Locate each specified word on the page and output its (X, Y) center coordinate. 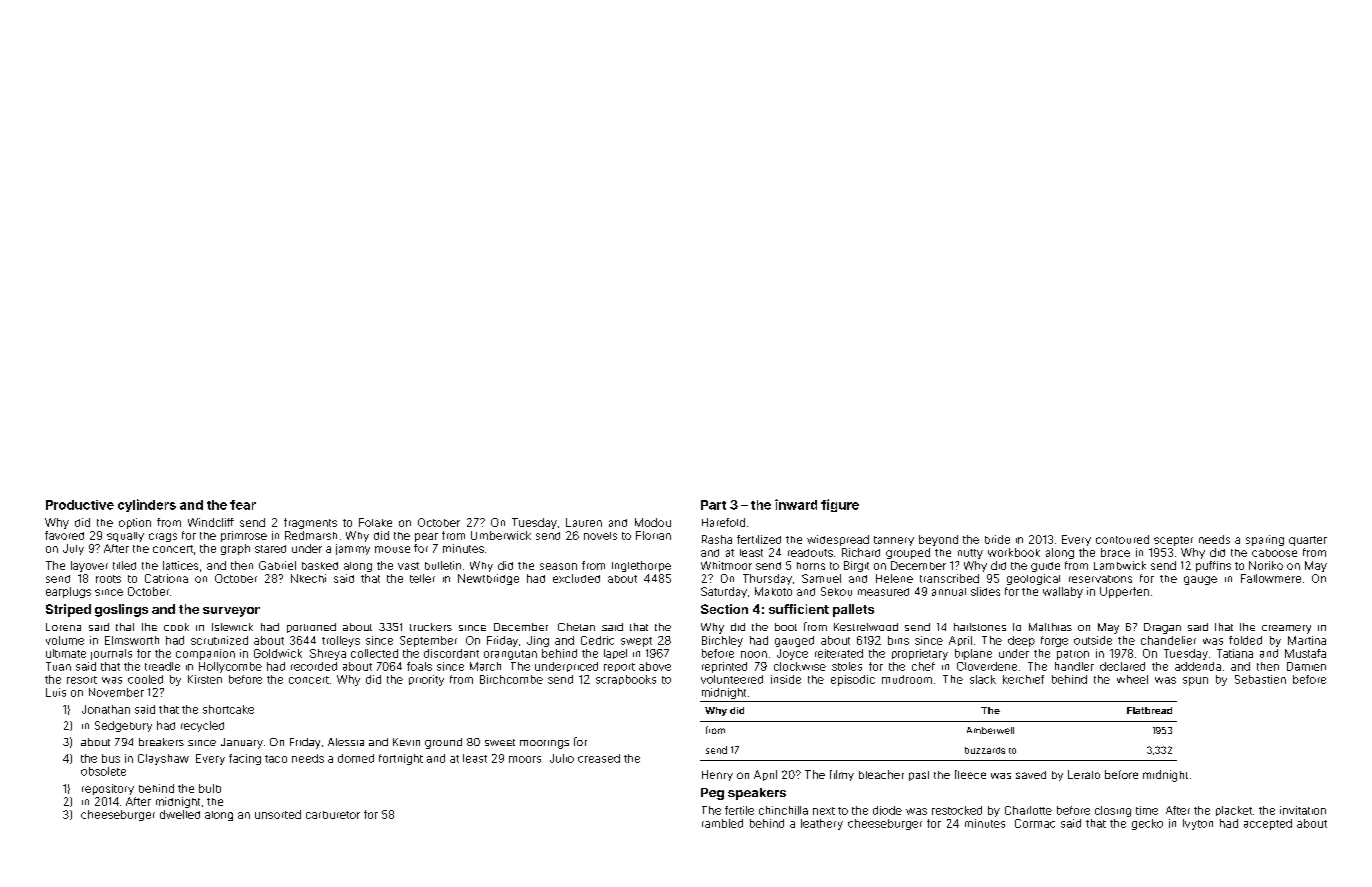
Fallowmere (1271, 578)
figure (840, 505)
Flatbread (1149, 710)
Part (713, 505)
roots (108, 579)
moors (525, 759)
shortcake (228, 709)
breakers (161, 742)
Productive (80, 505)
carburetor (333, 815)
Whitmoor (726, 565)
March (485, 666)
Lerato (1084, 774)
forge (1054, 641)
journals (111, 654)
